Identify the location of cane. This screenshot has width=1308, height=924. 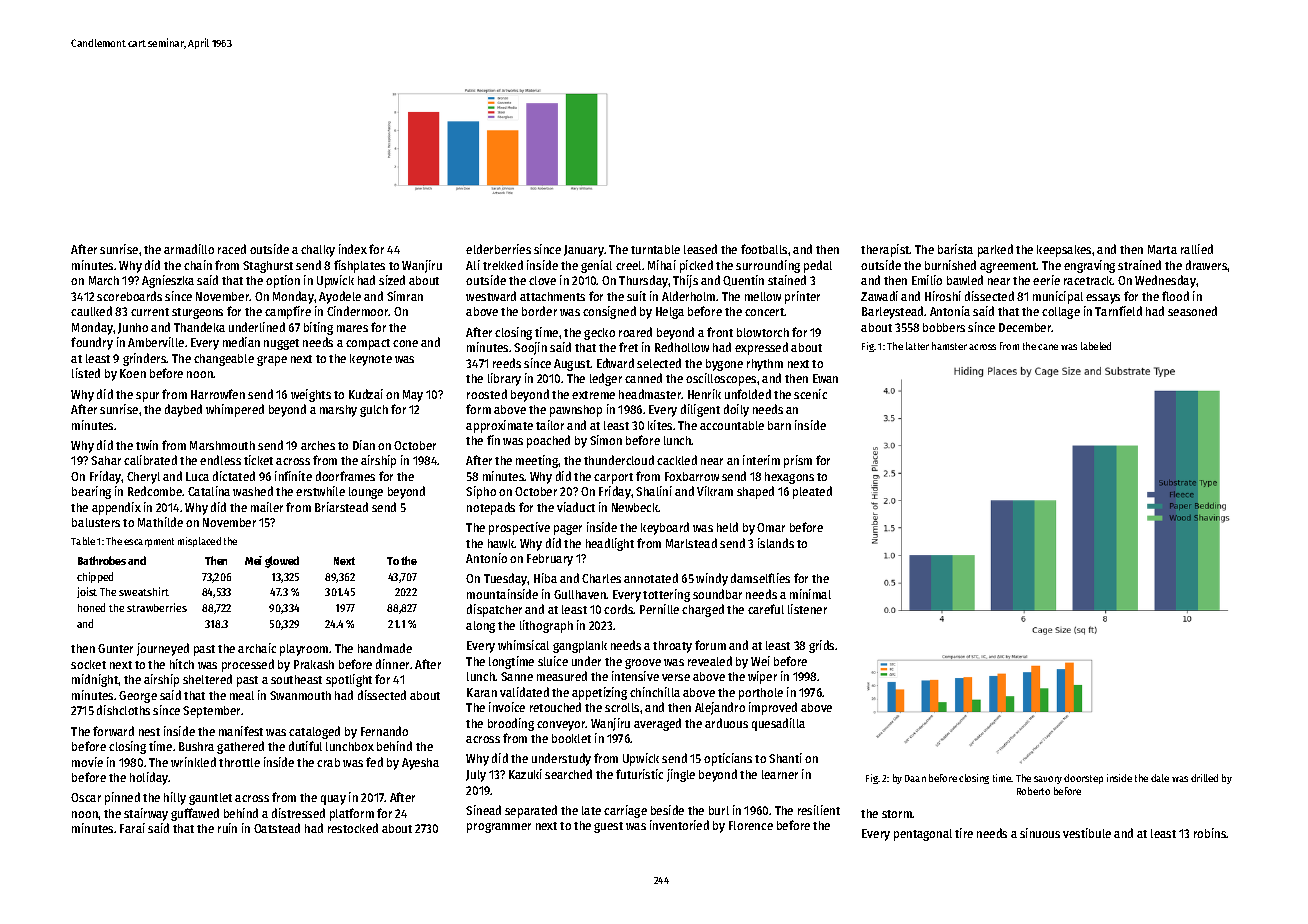
(1048, 347).
